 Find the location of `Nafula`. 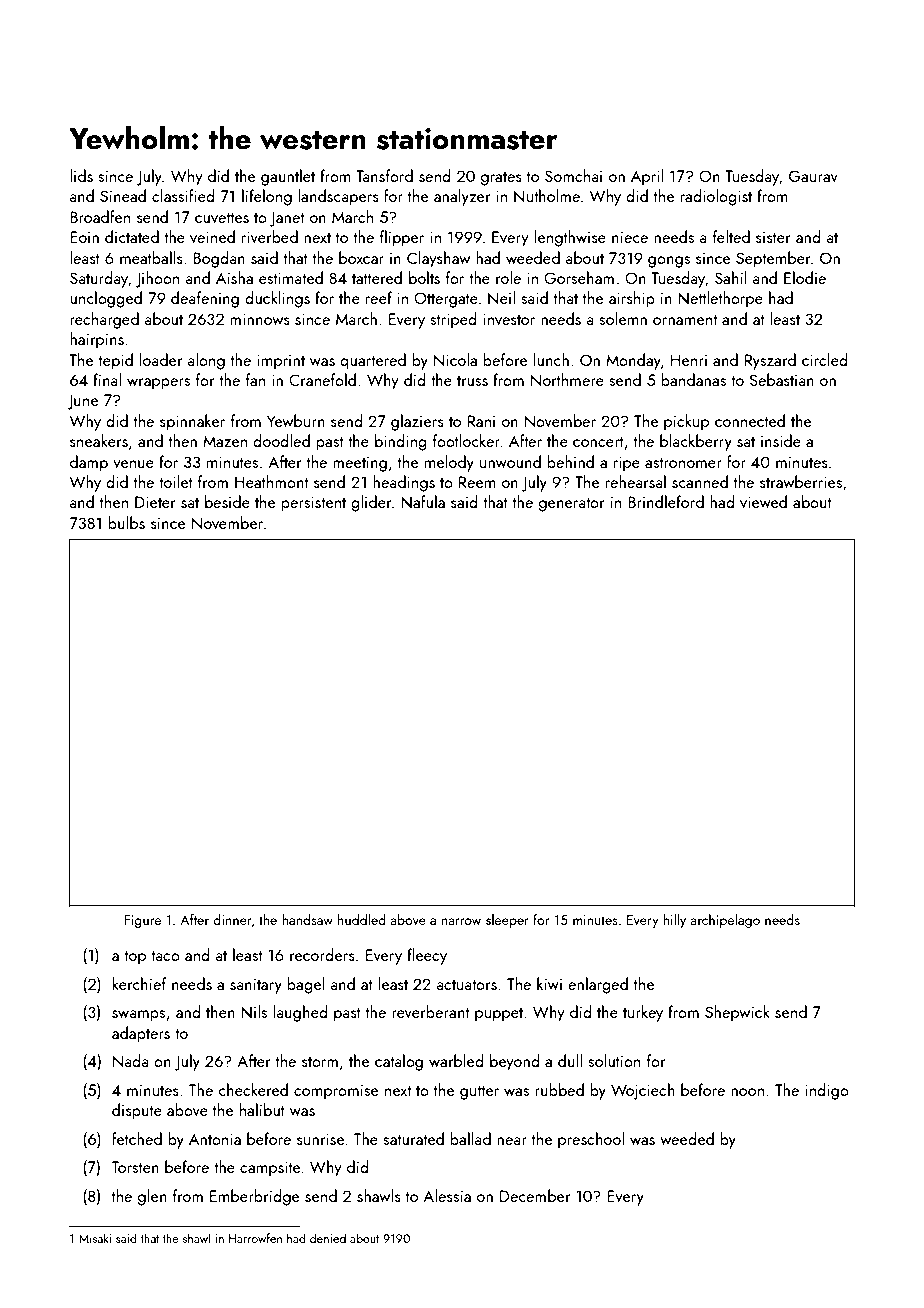

Nafula is located at coordinates (423, 502).
